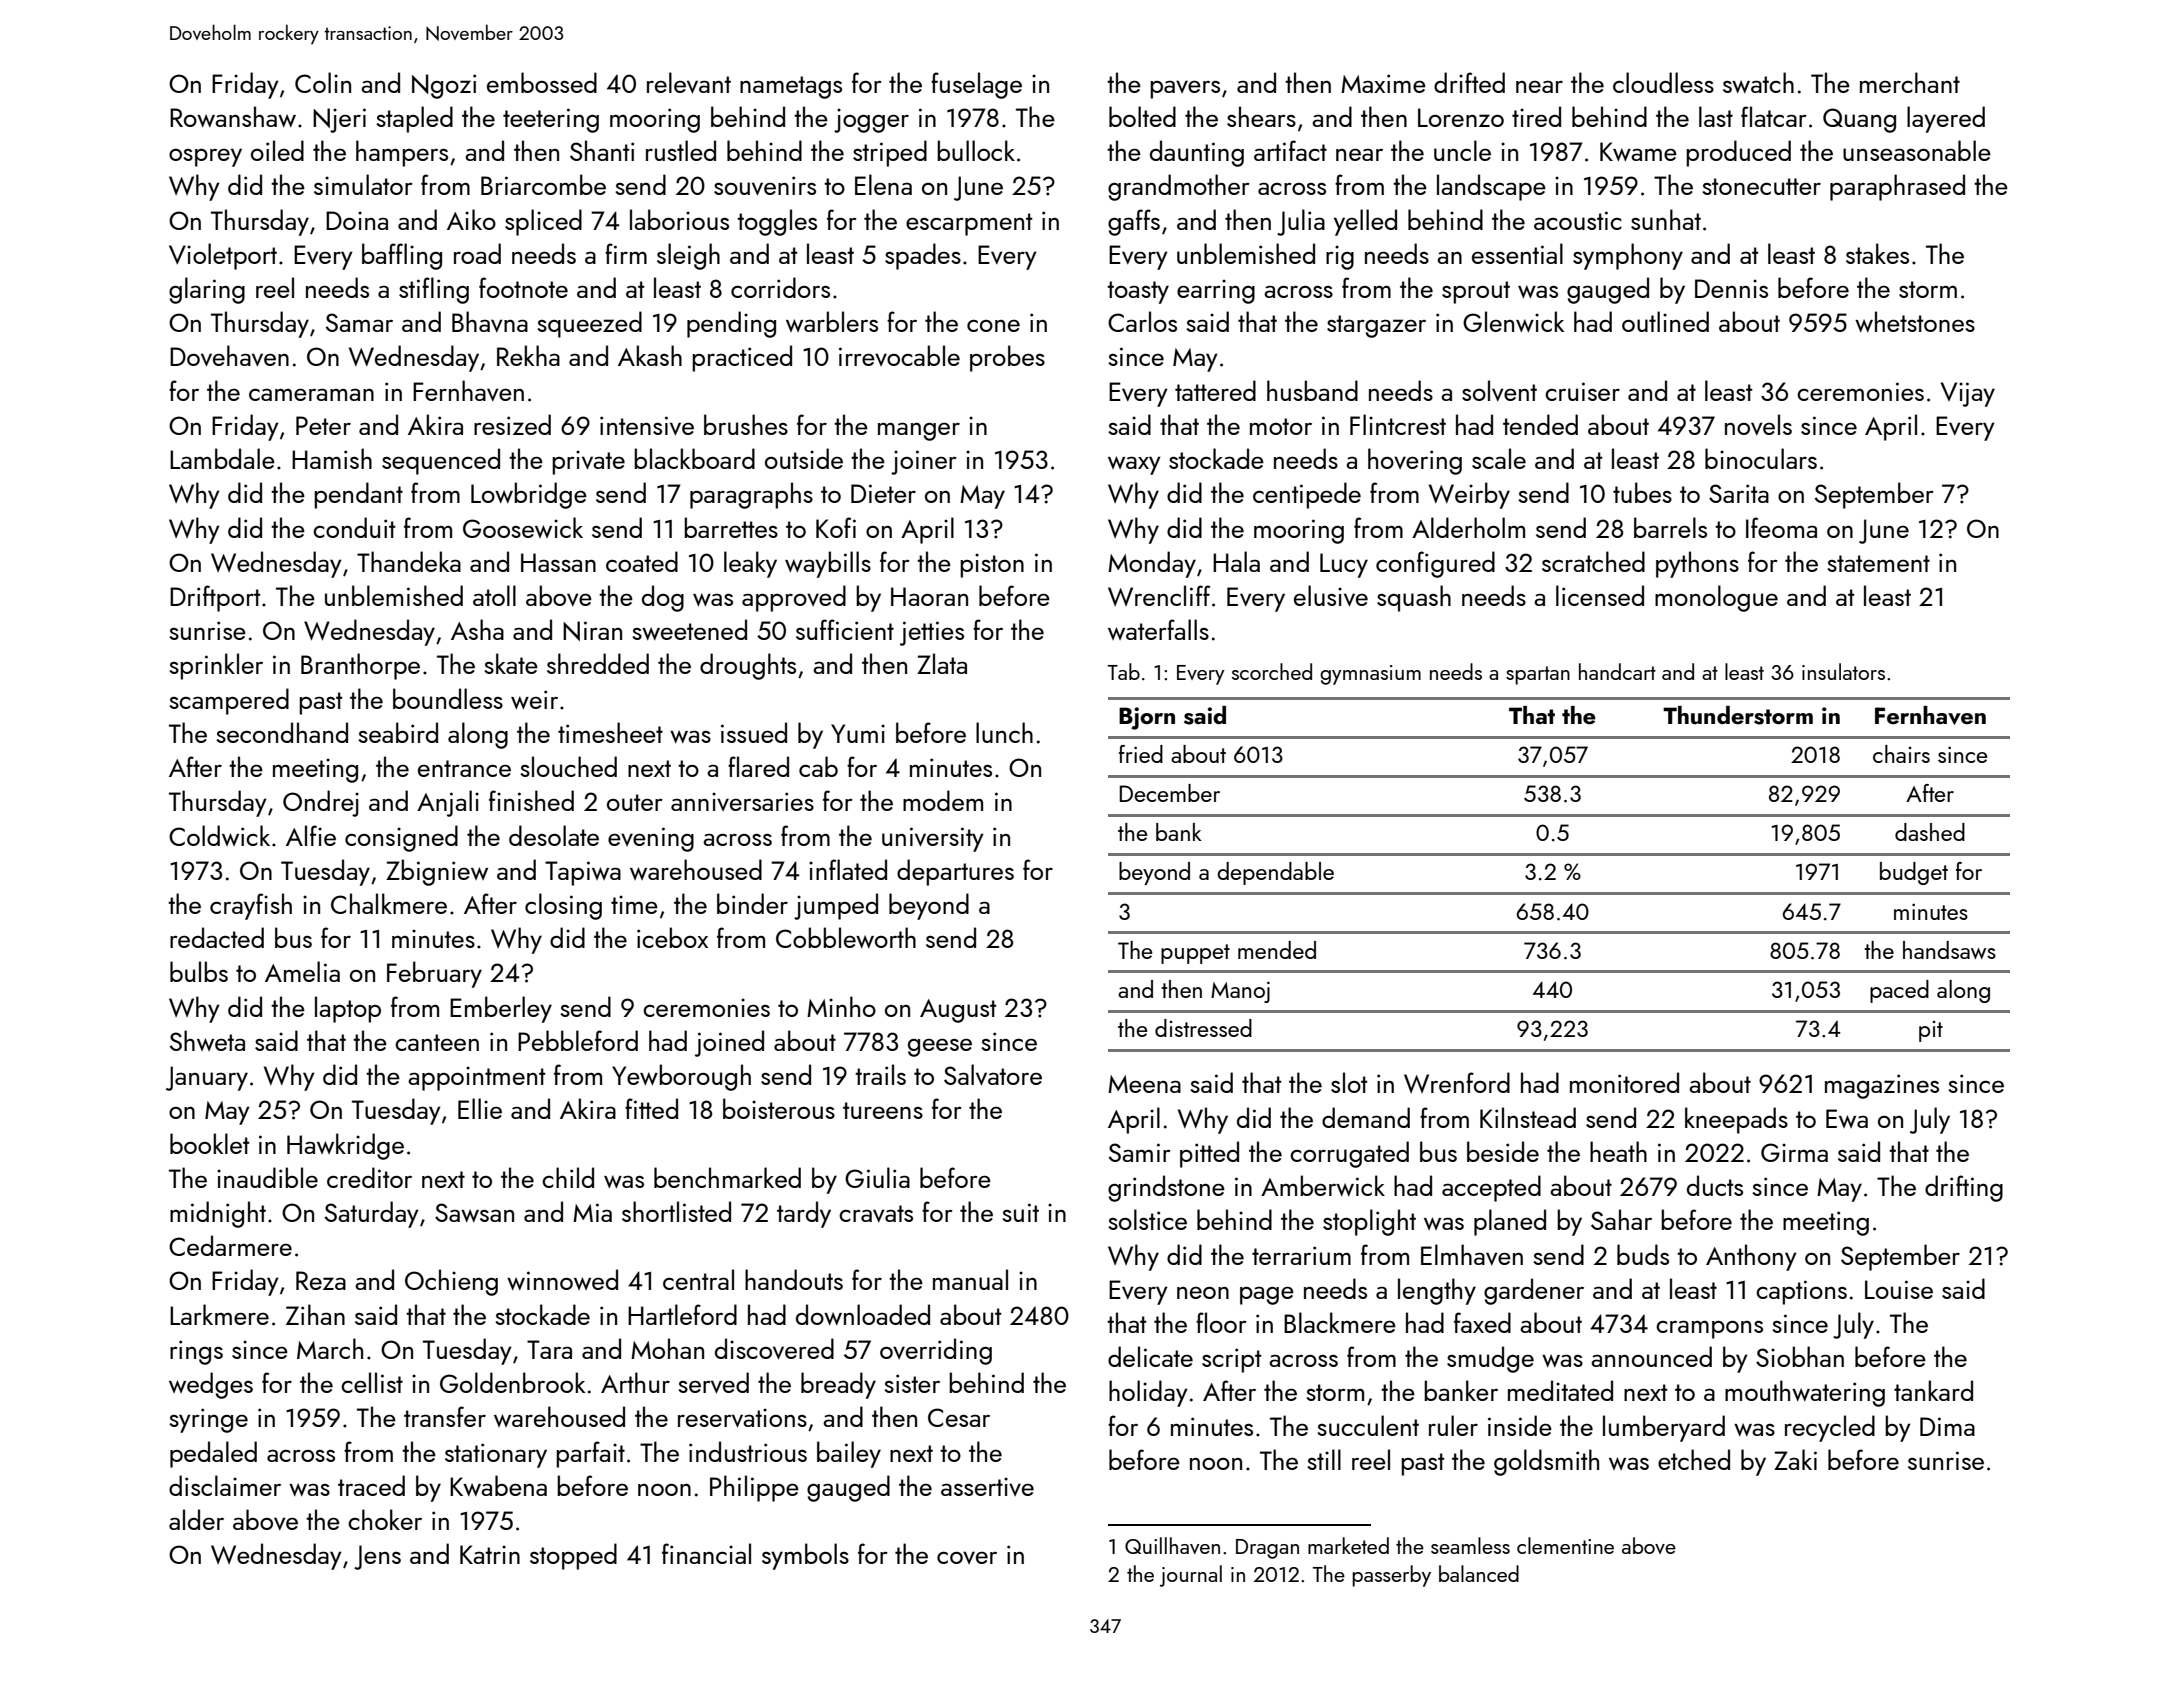 The image size is (2178, 1683). Describe the element at coordinates (1794, 1152) in the image. I see `Girma` at that location.
